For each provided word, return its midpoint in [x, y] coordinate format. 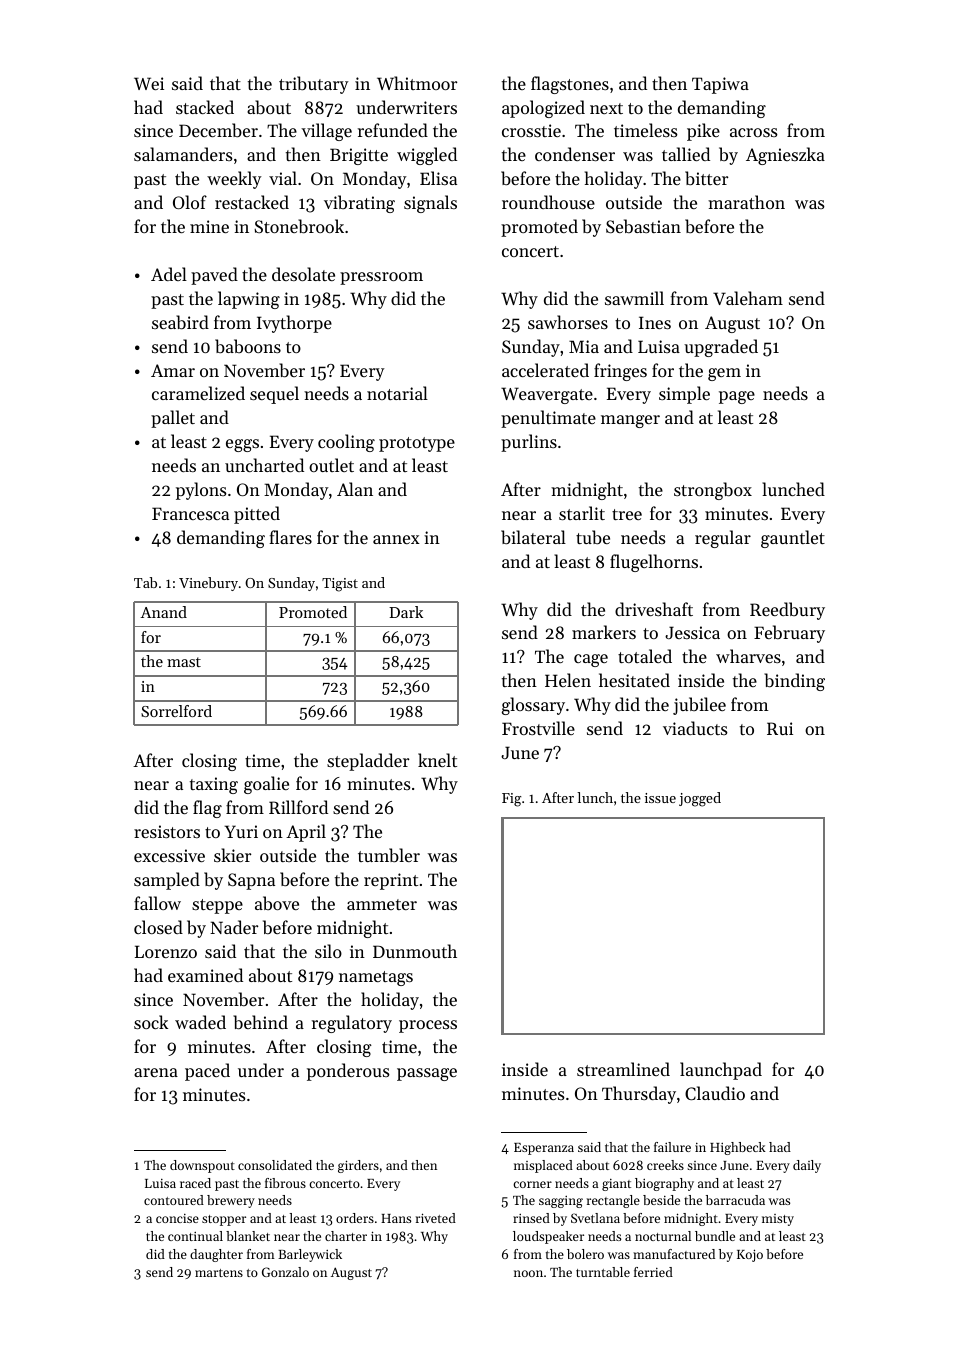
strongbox [713, 491]
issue [660, 798]
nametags [376, 978]
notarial [397, 393]
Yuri [241, 831]
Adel [169, 274]
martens [219, 1273]
